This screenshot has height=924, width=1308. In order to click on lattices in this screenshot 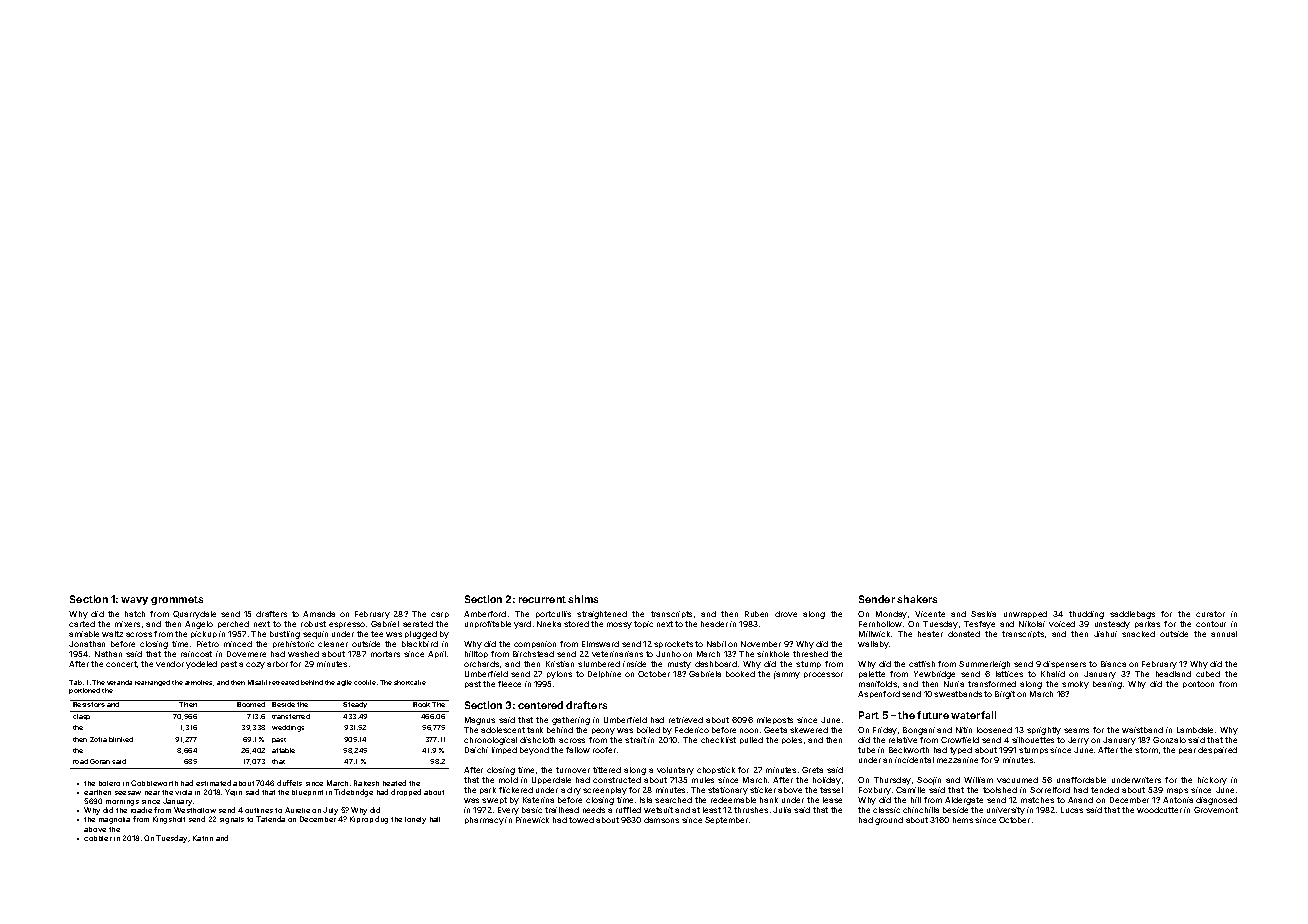, I will do `click(1009, 674)`.
